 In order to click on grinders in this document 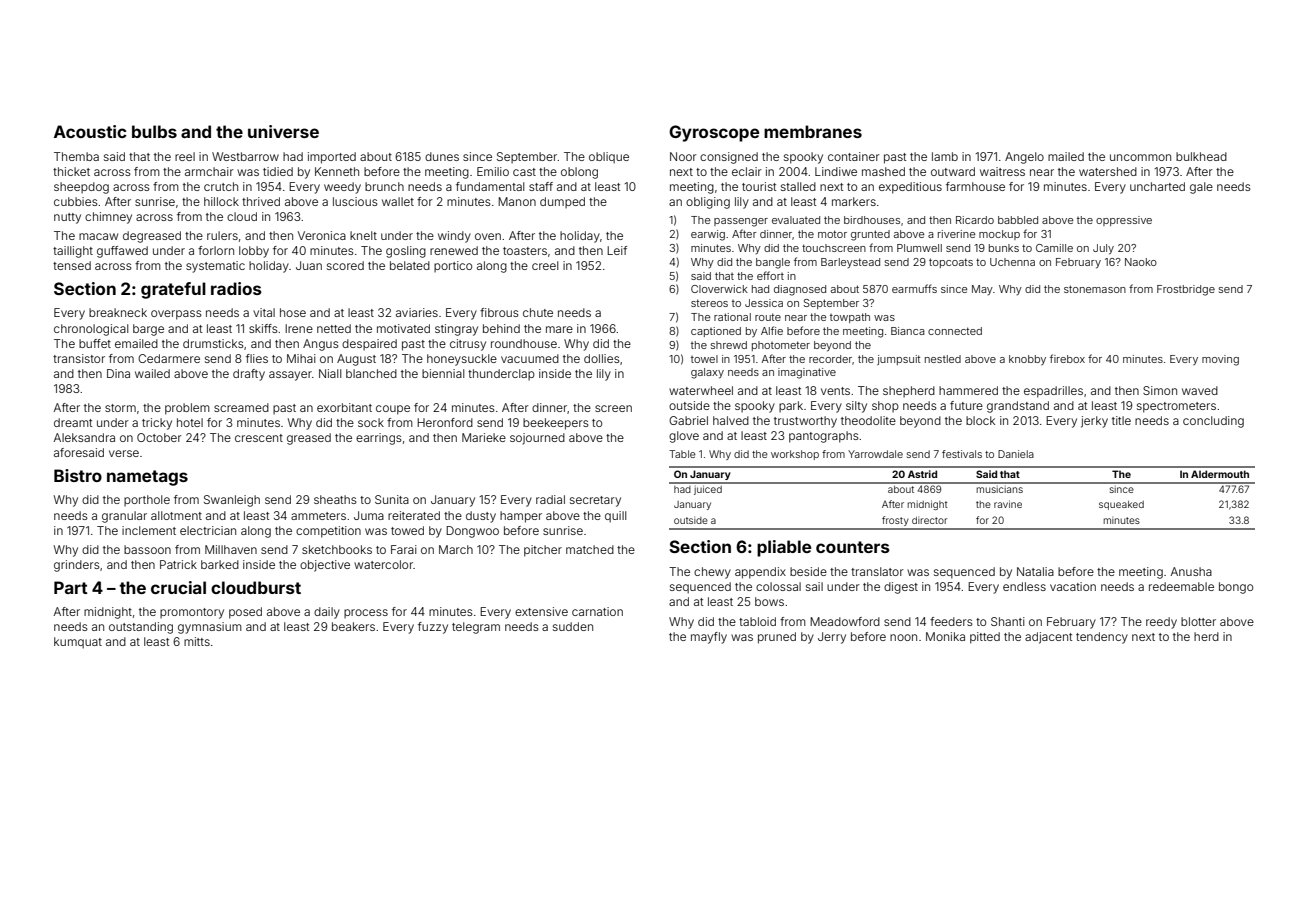, I will do `click(77, 566)`.
